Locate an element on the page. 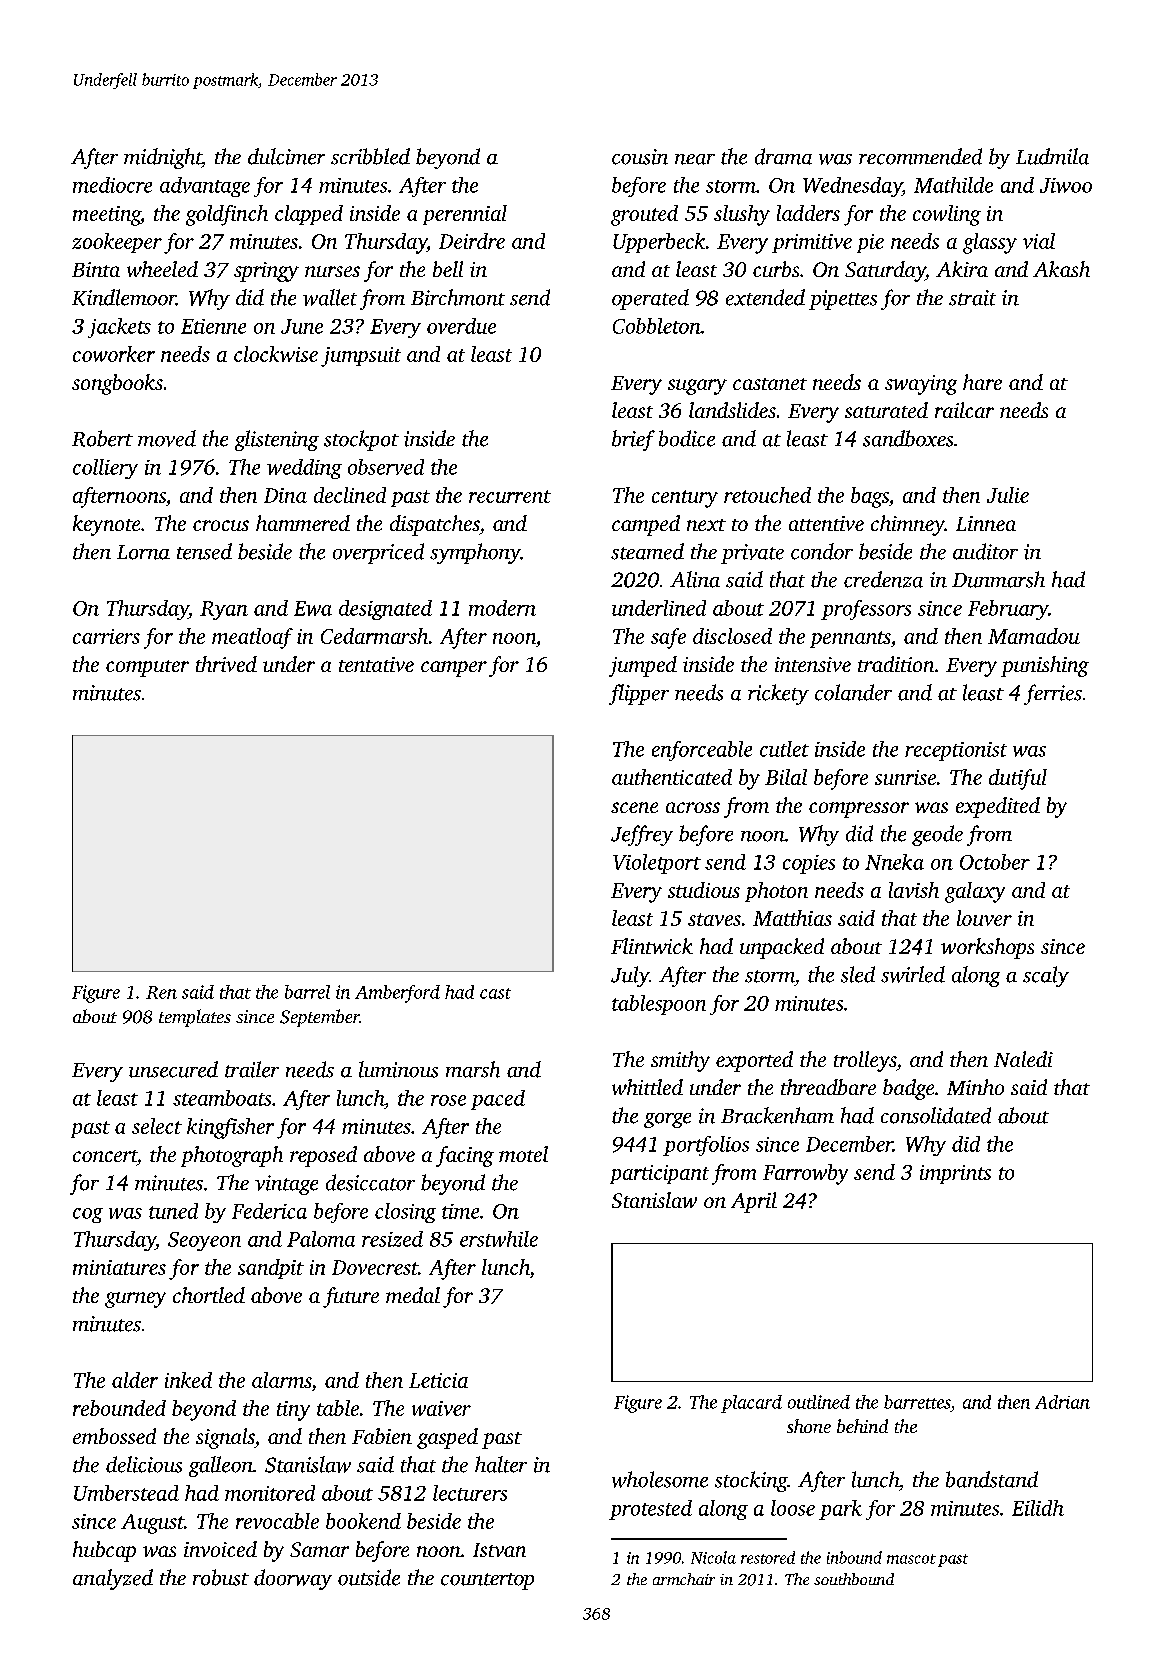 Image resolution: width=1165 pixels, height=1654 pixels. southbound is located at coordinates (854, 1579).
